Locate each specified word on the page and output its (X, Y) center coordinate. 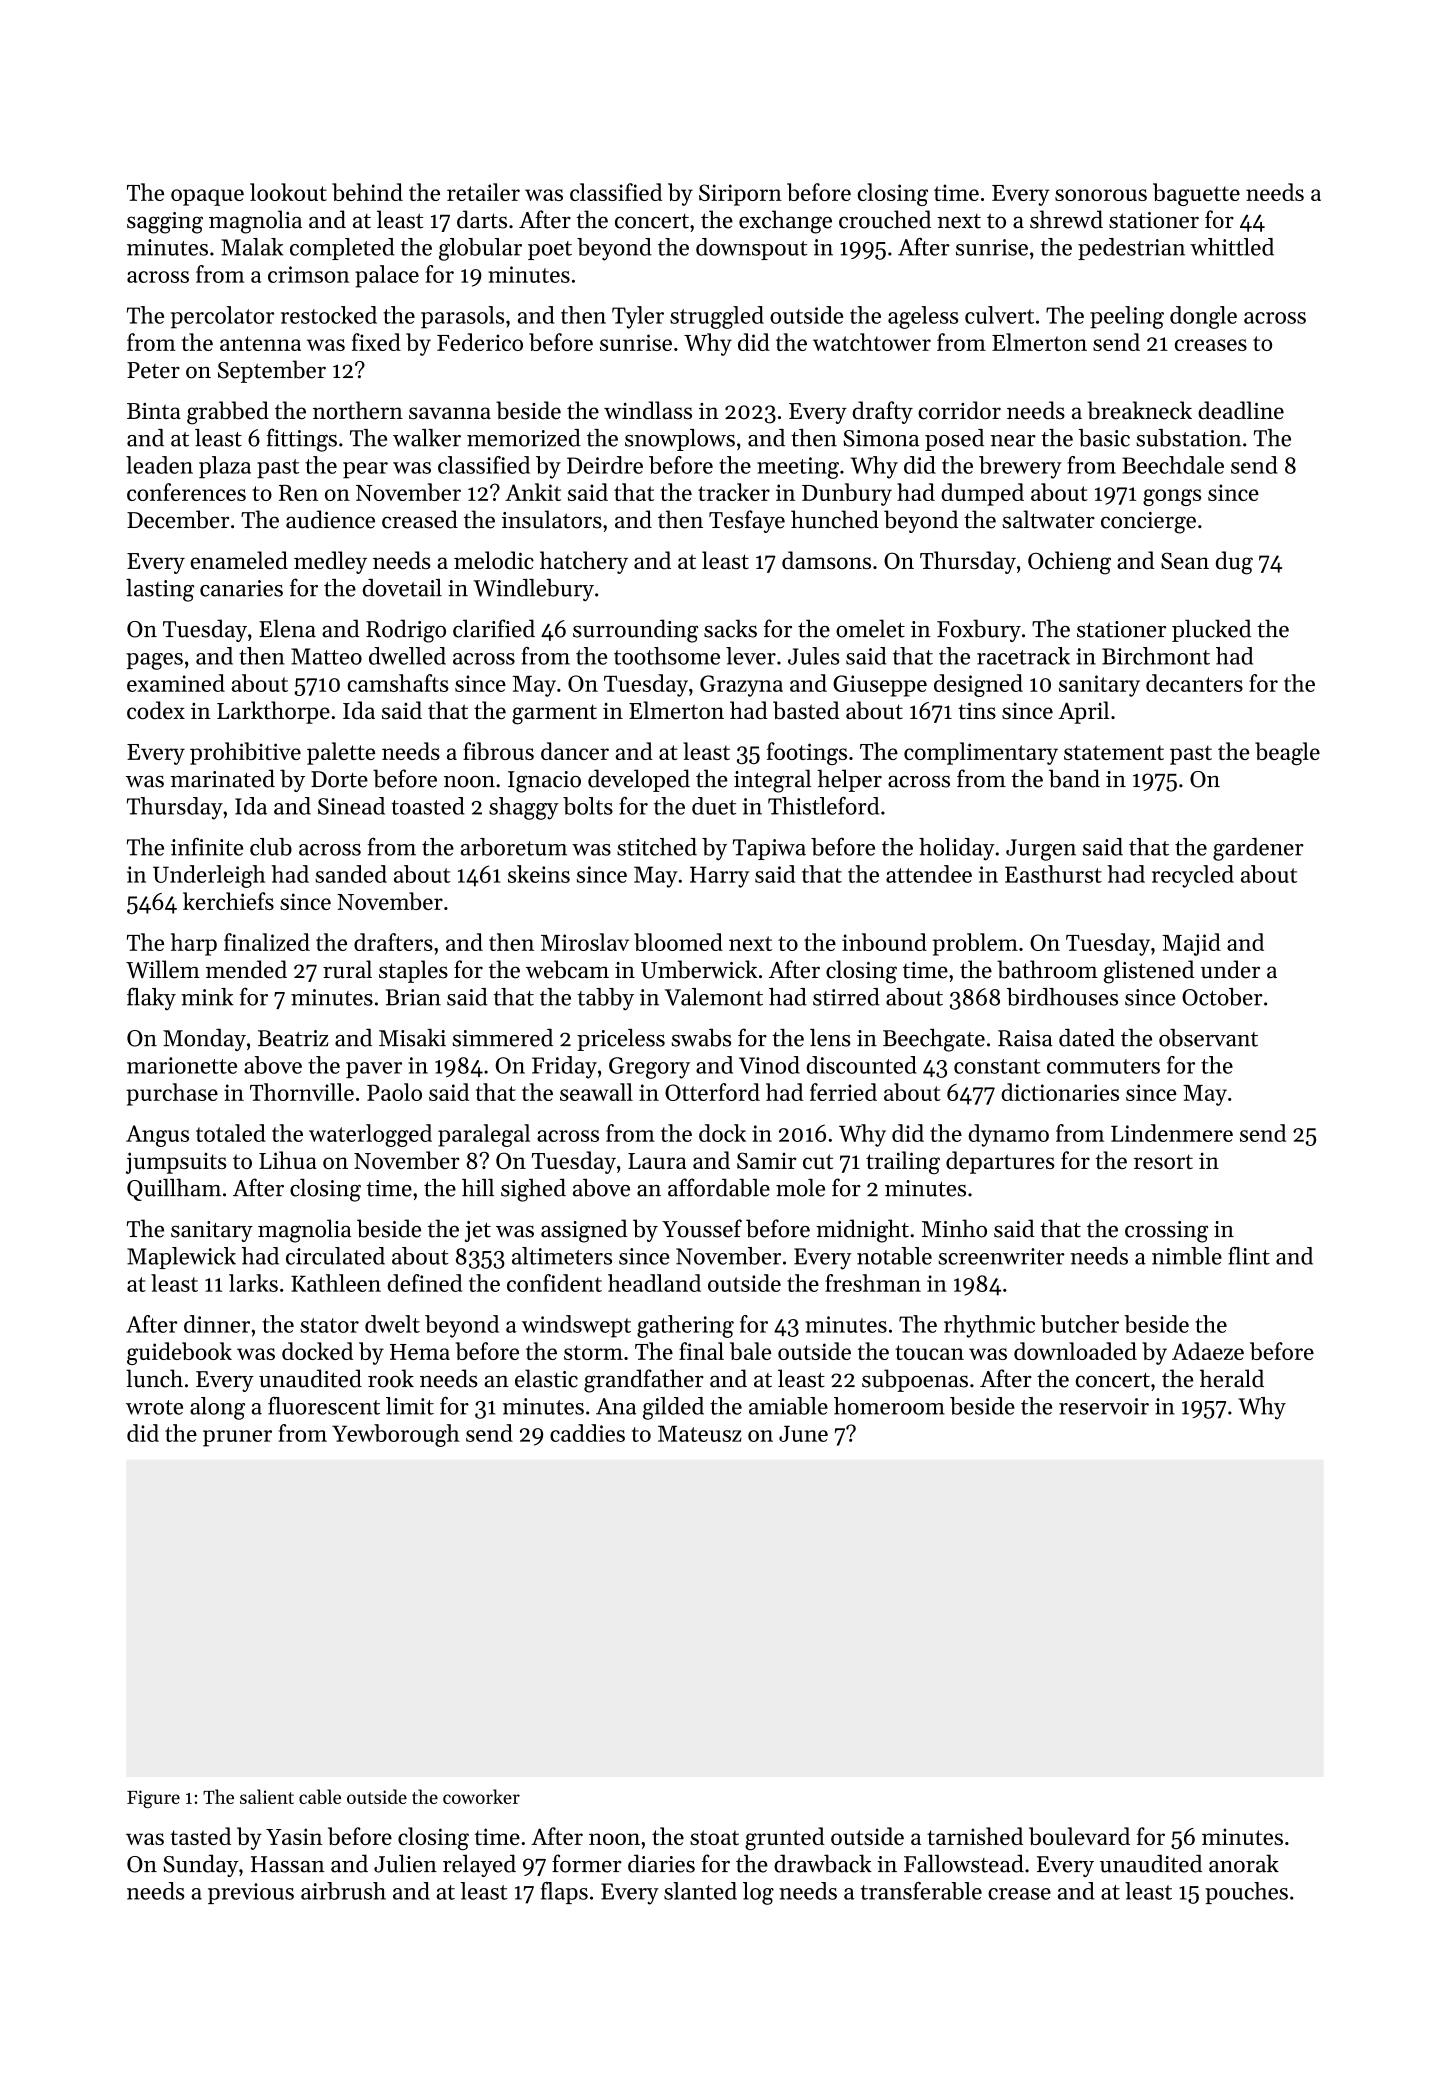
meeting (798, 468)
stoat (714, 1837)
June (803, 1433)
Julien (405, 1863)
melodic (494, 560)
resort (1163, 1161)
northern (358, 410)
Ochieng (1069, 563)
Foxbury (979, 630)
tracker (734, 492)
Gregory (649, 1068)
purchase (172, 1094)
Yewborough (396, 1435)
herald (1232, 1378)
